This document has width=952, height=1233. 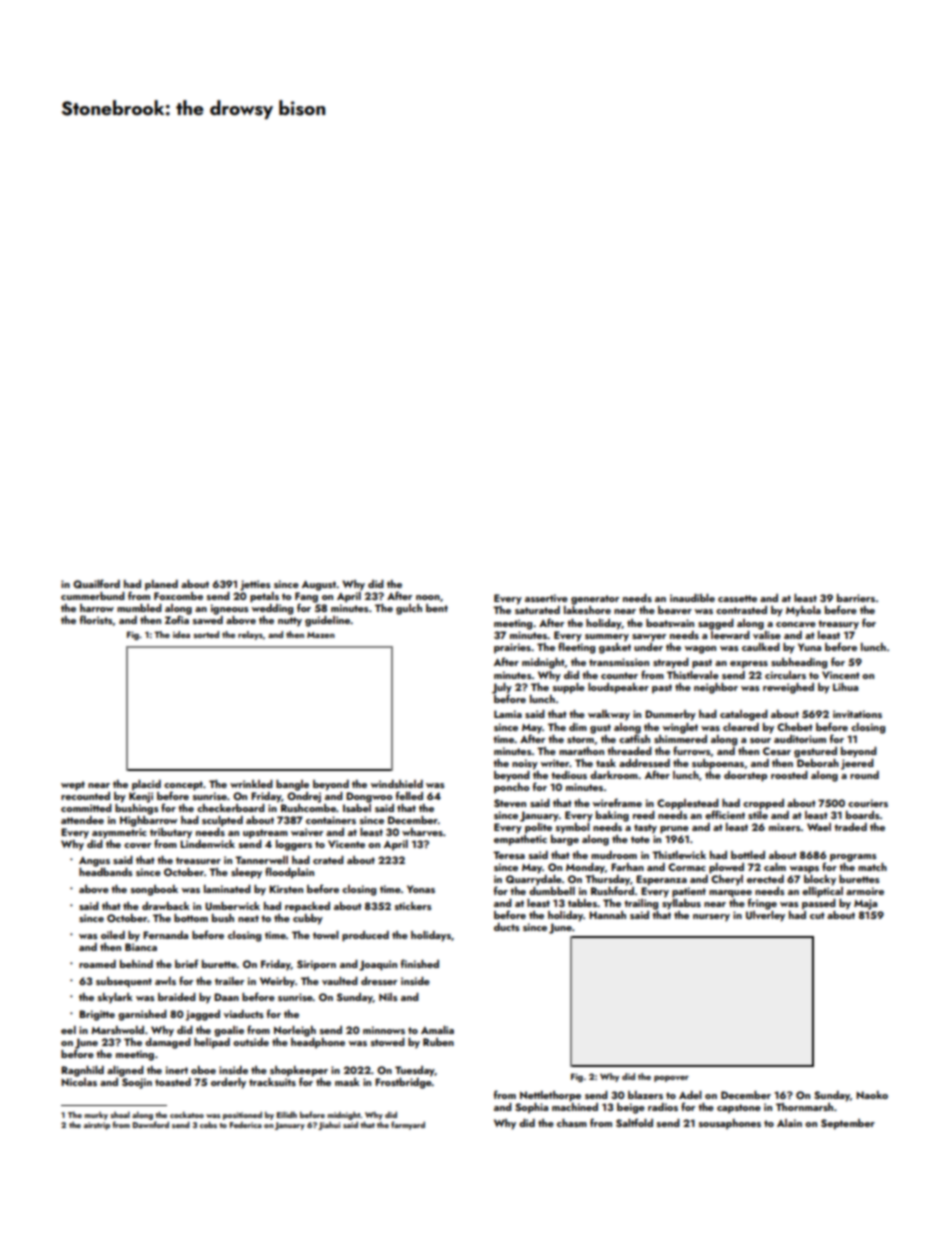 What do you see at coordinates (120, 1114) in the document?
I see `shoal` at bounding box center [120, 1114].
